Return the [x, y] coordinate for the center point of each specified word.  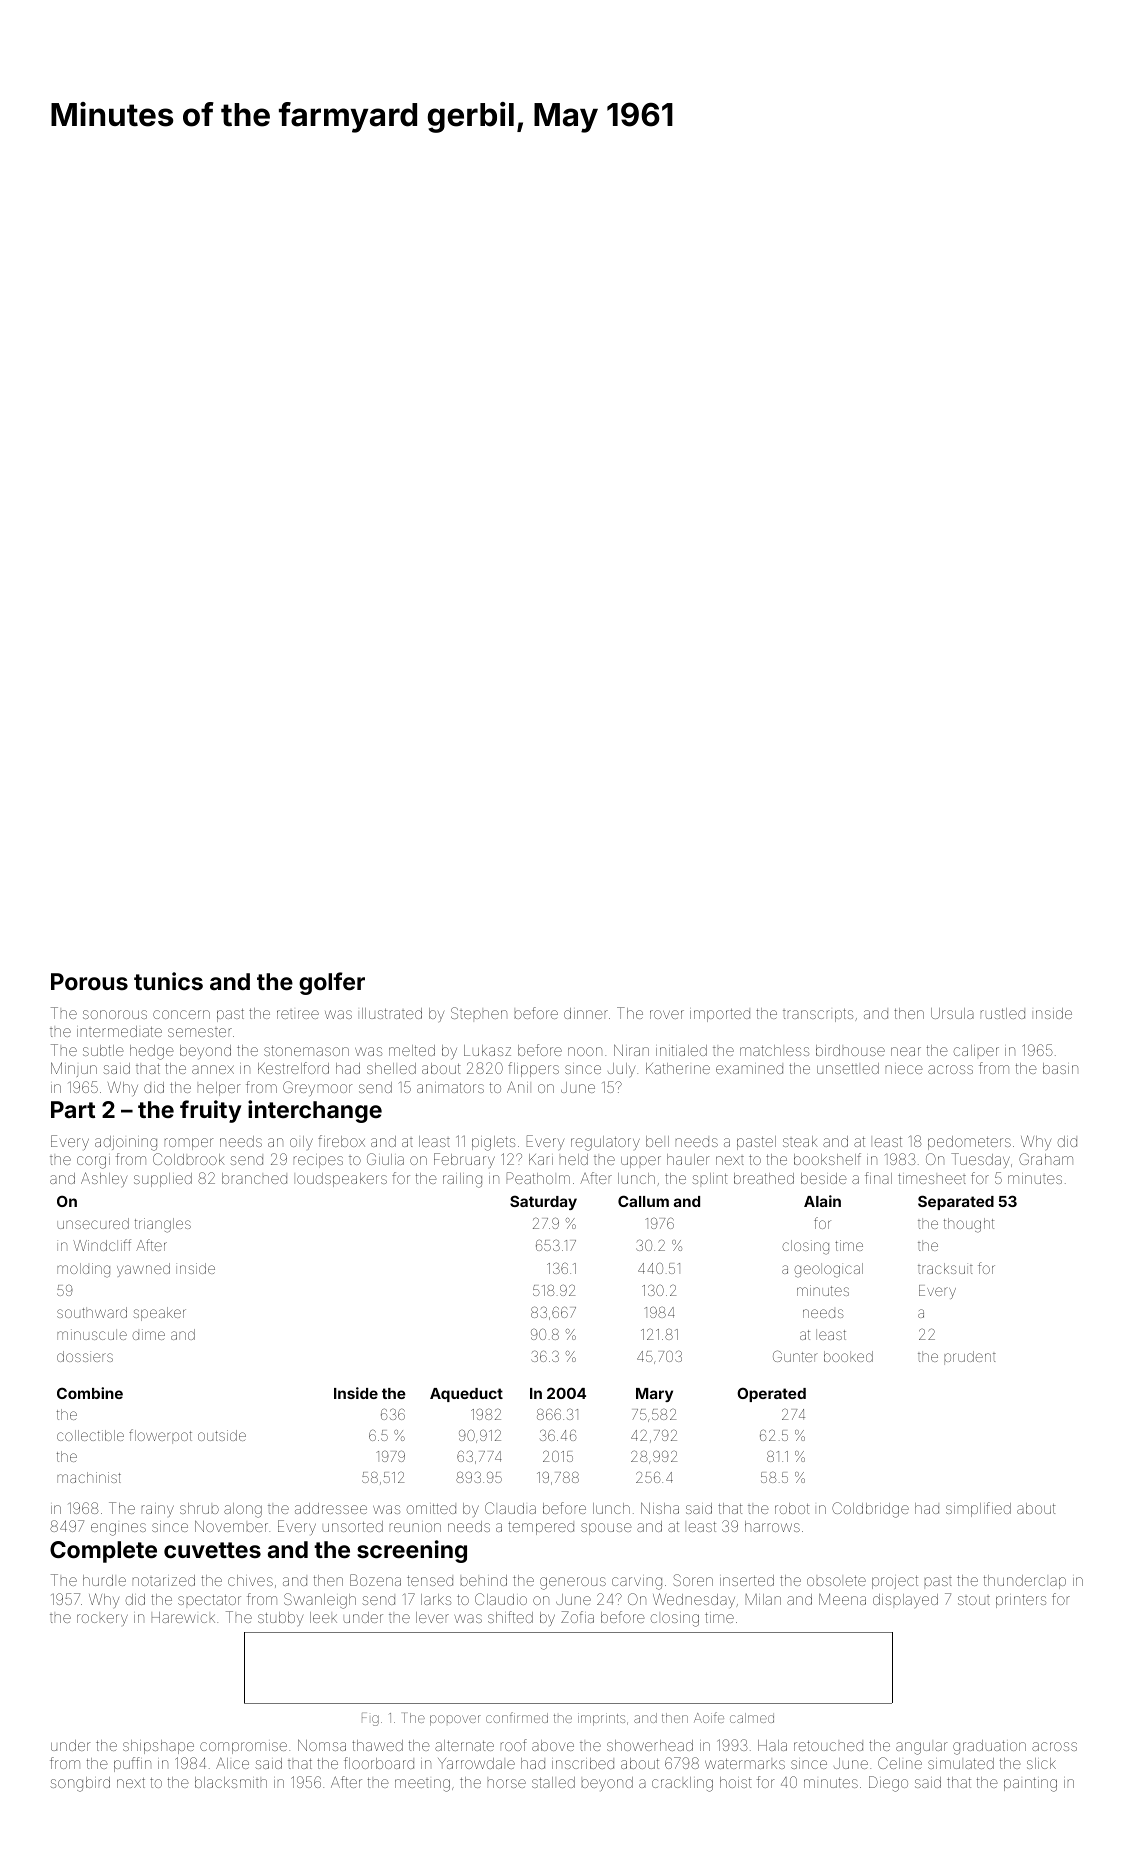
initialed [681, 1050]
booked [848, 1356]
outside [222, 1435]
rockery [102, 1620]
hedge [151, 1052]
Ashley [104, 1179]
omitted [431, 1509]
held [574, 1159]
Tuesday [980, 1160]
